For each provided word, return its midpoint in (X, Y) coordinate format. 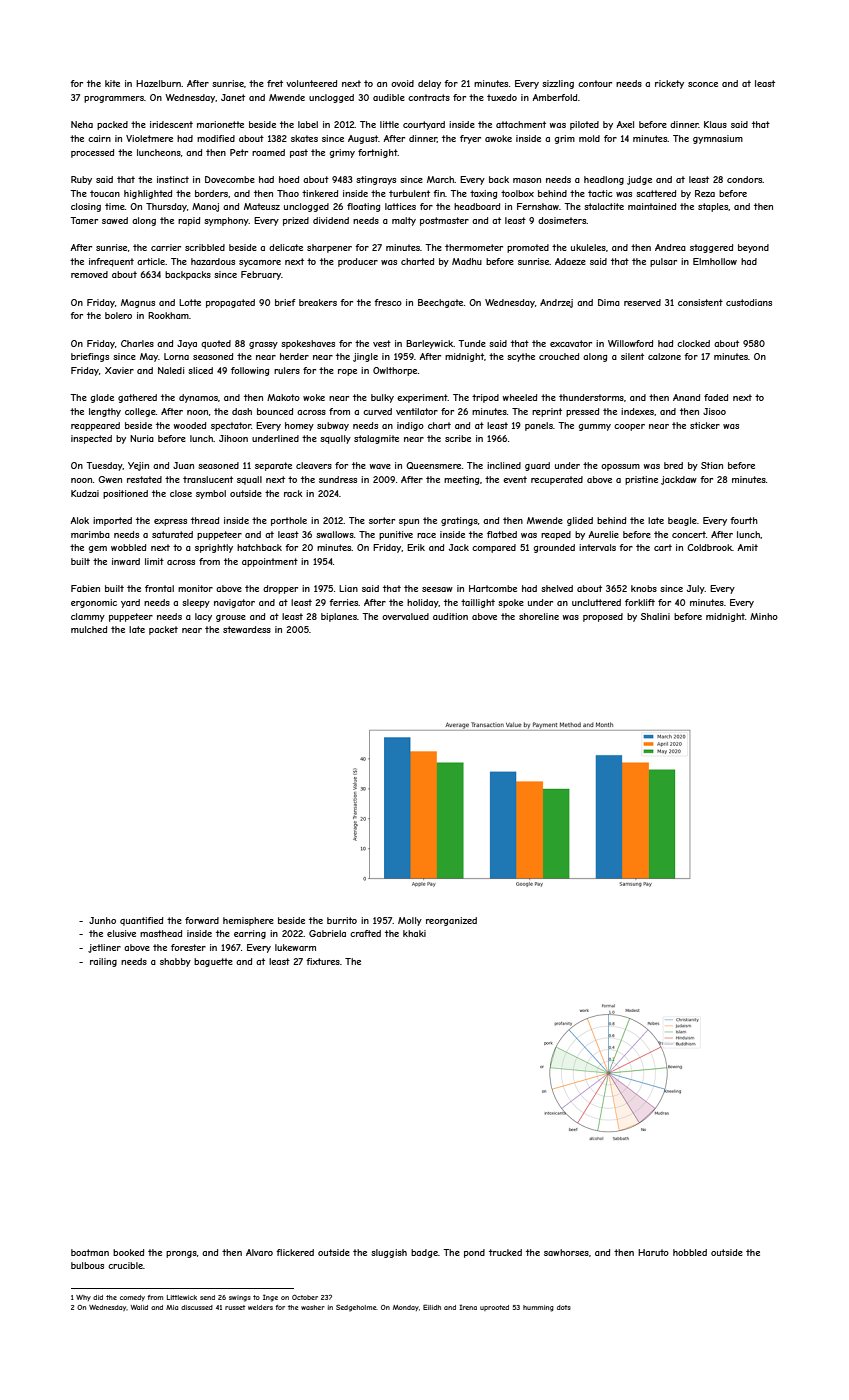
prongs (181, 1254)
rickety (669, 84)
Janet (233, 97)
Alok (80, 520)
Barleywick (429, 344)
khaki (414, 933)
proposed (603, 617)
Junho (102, 920)
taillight (478, 603)
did (98, 1297)
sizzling (558, 84)
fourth (744, 520)
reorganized (451, 921)
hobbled (690, 1252)
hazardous (213, 261)
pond (474, 1253)
